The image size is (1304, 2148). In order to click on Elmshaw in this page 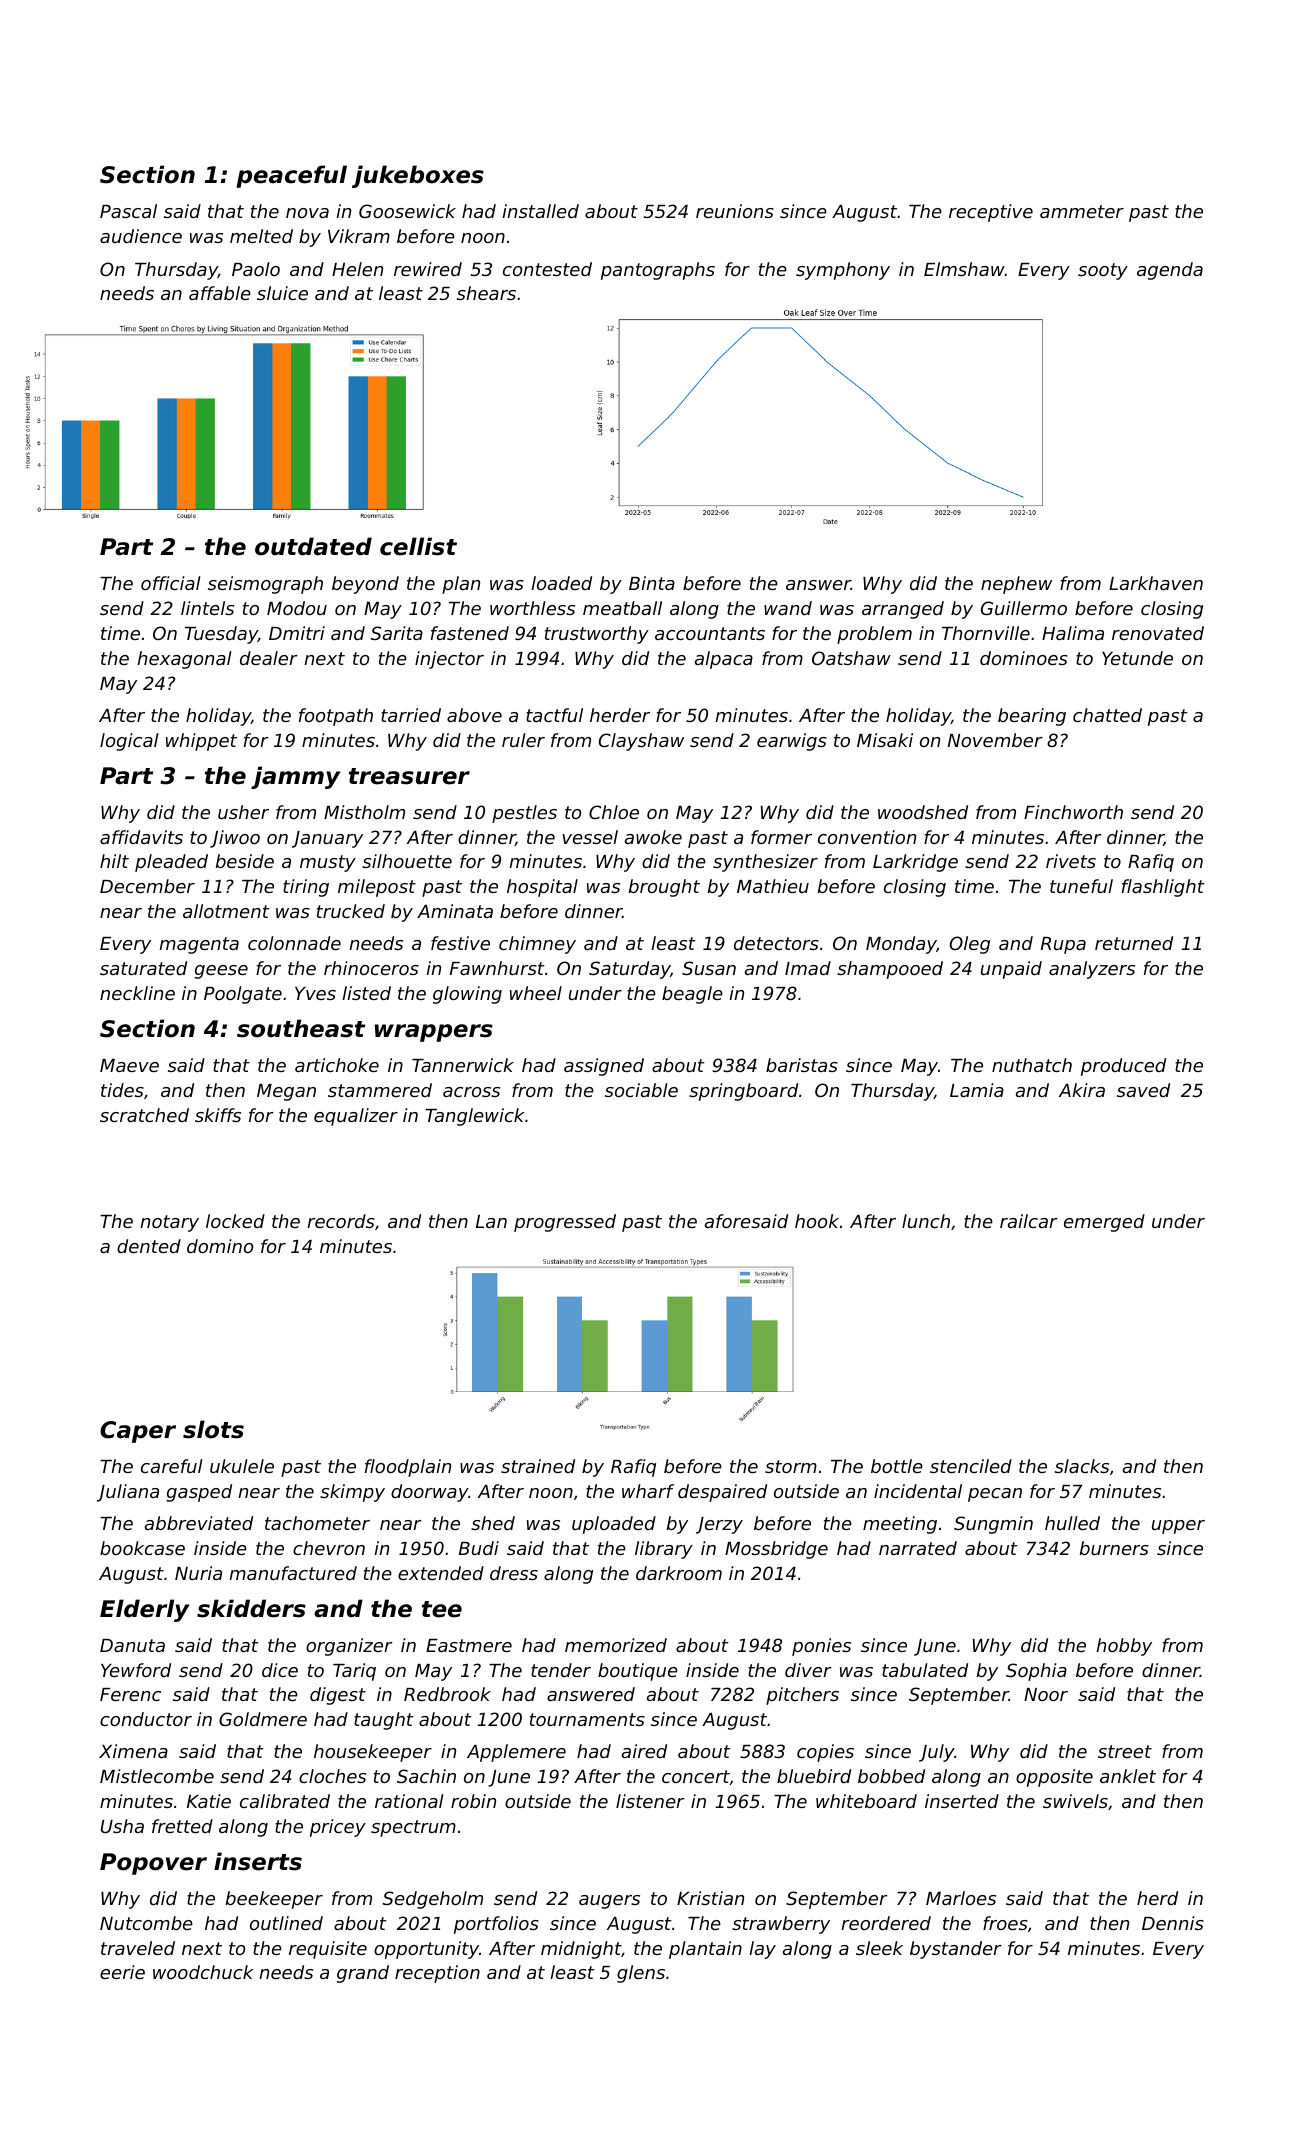, I will do `click(964, 269)`.
